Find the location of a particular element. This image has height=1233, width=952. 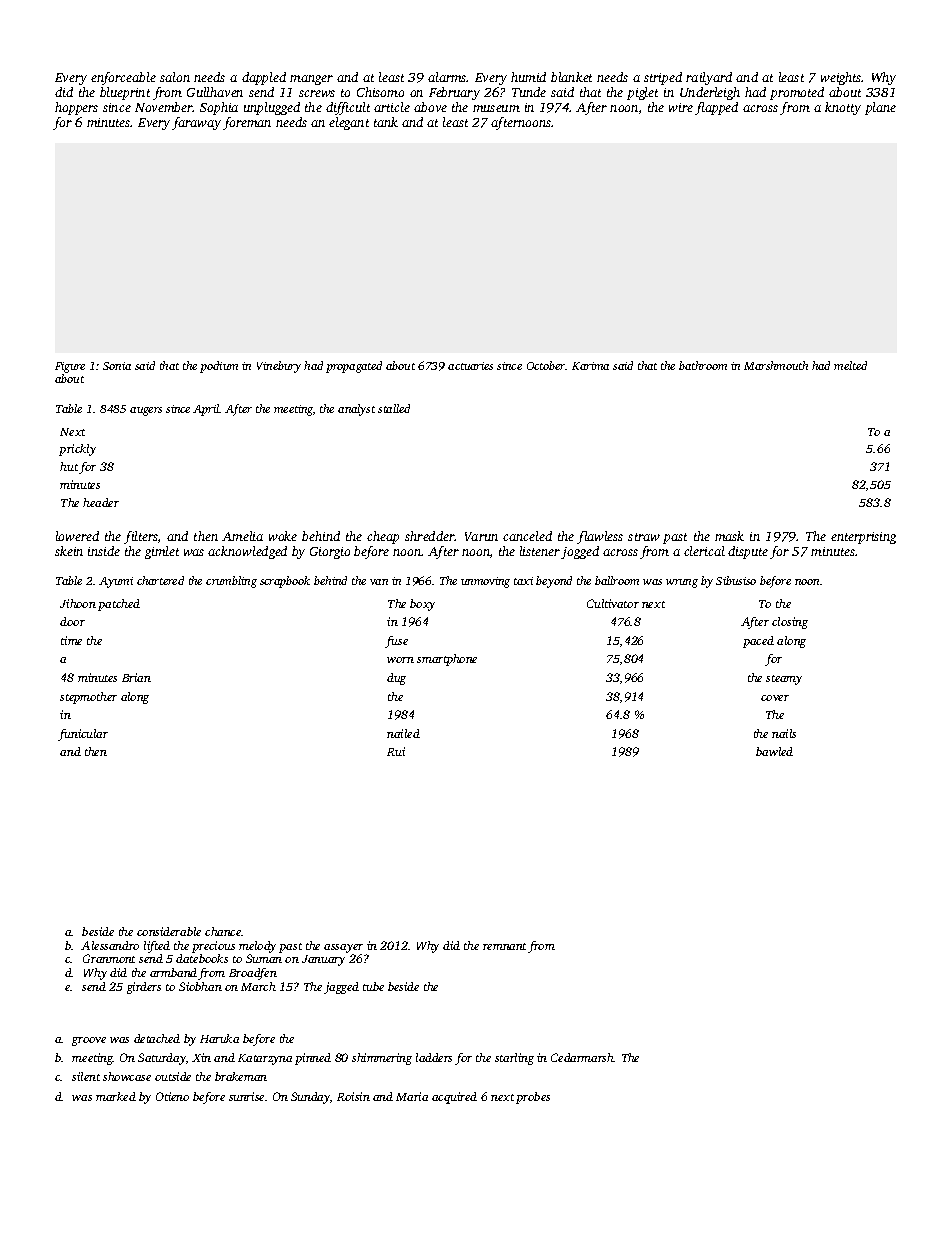

considerable is located at coordinates (169, 931).
